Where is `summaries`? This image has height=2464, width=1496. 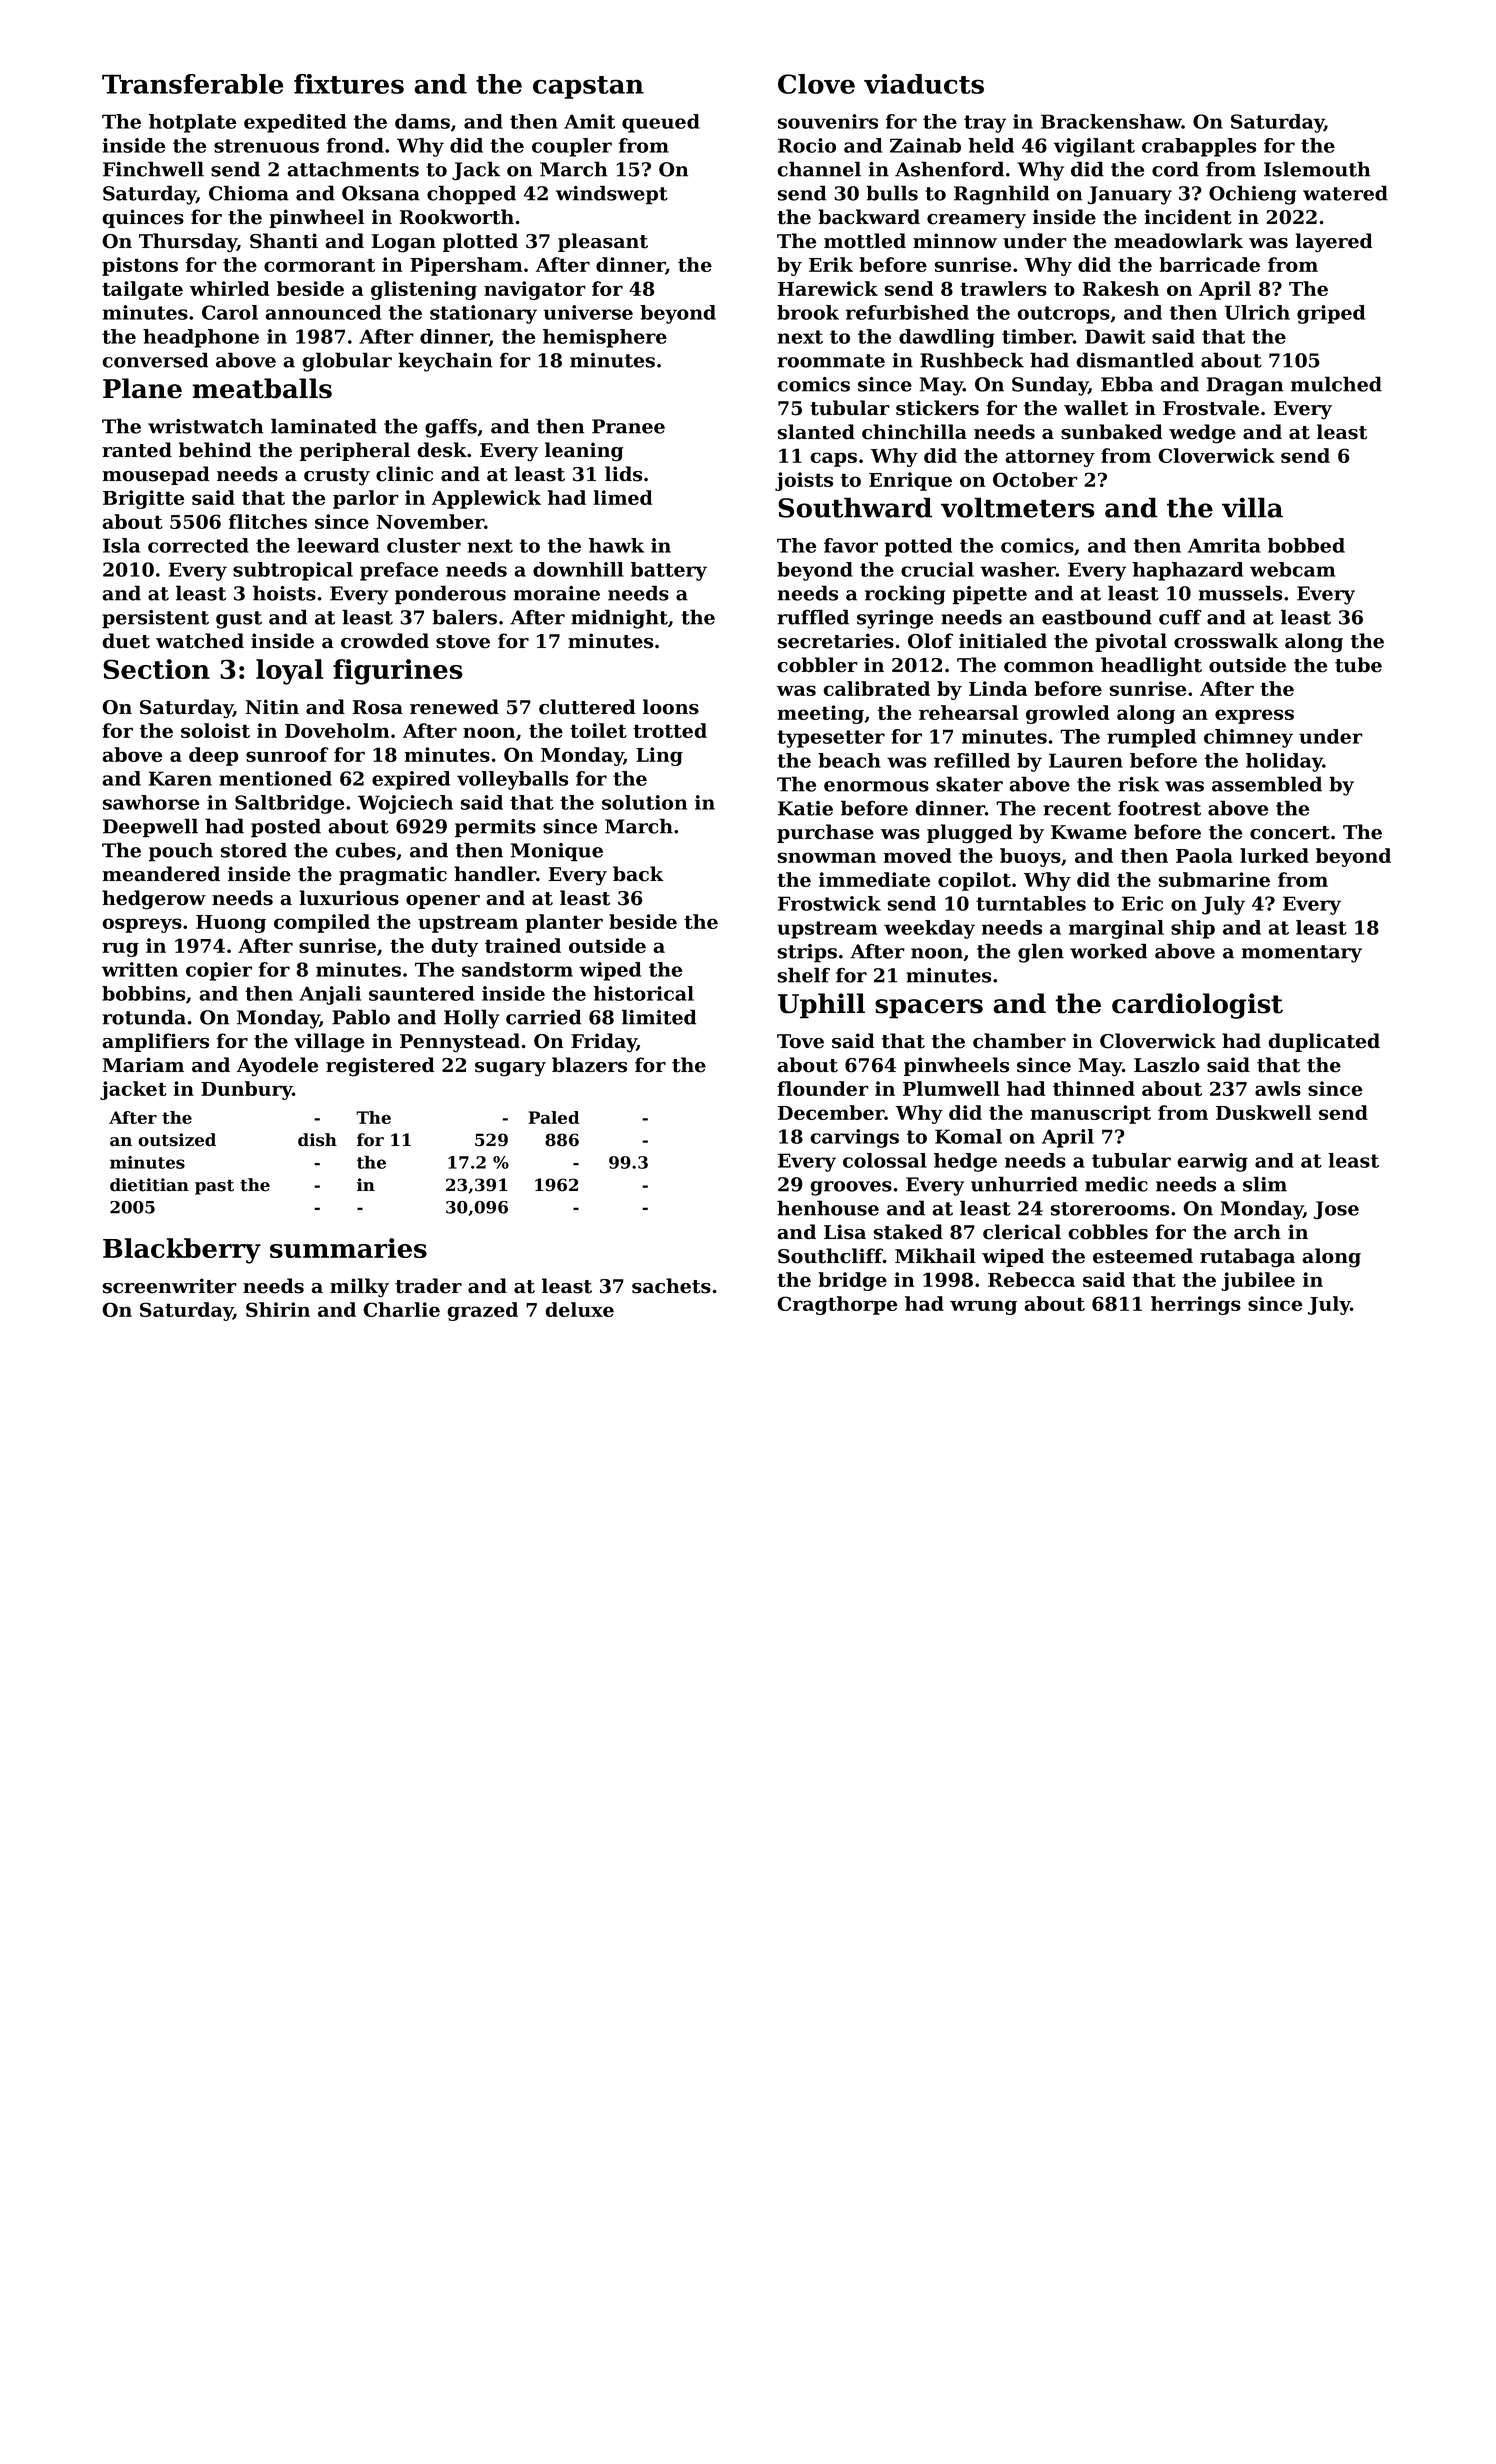
summaries is located at coordinates (348, 1248).
